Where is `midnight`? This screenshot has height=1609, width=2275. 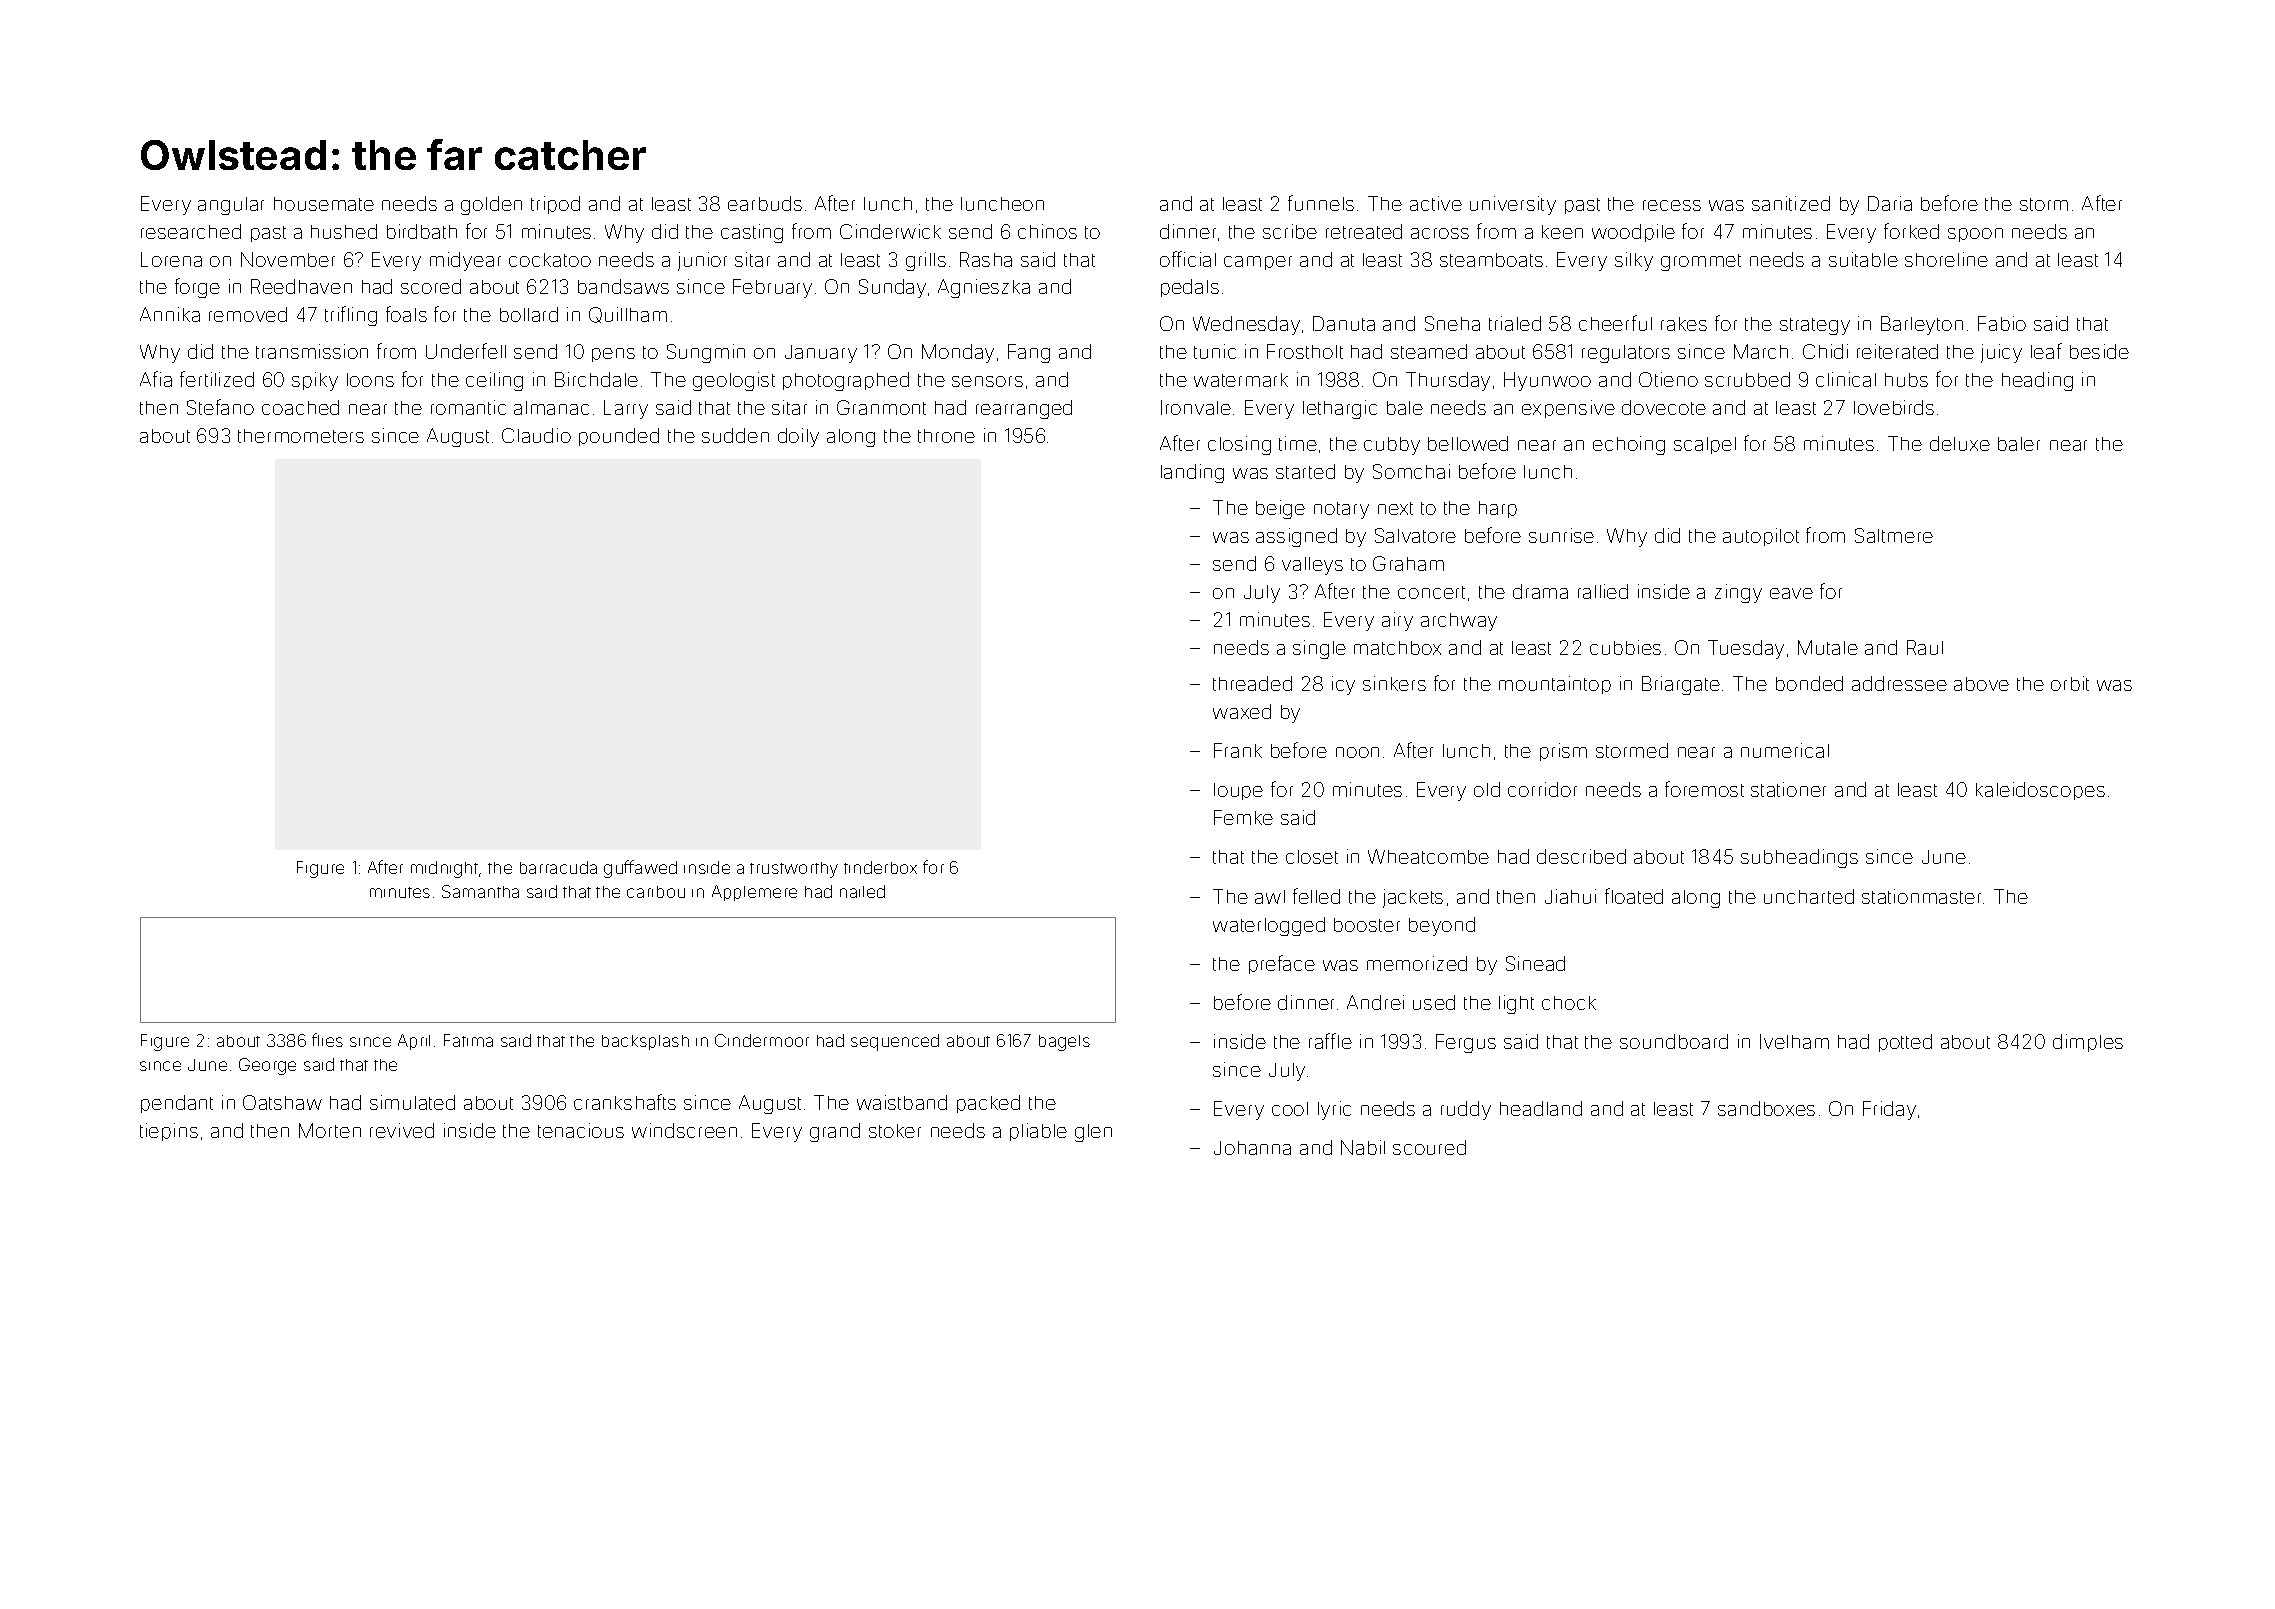
midnight is located at coordinates (444, 869).
